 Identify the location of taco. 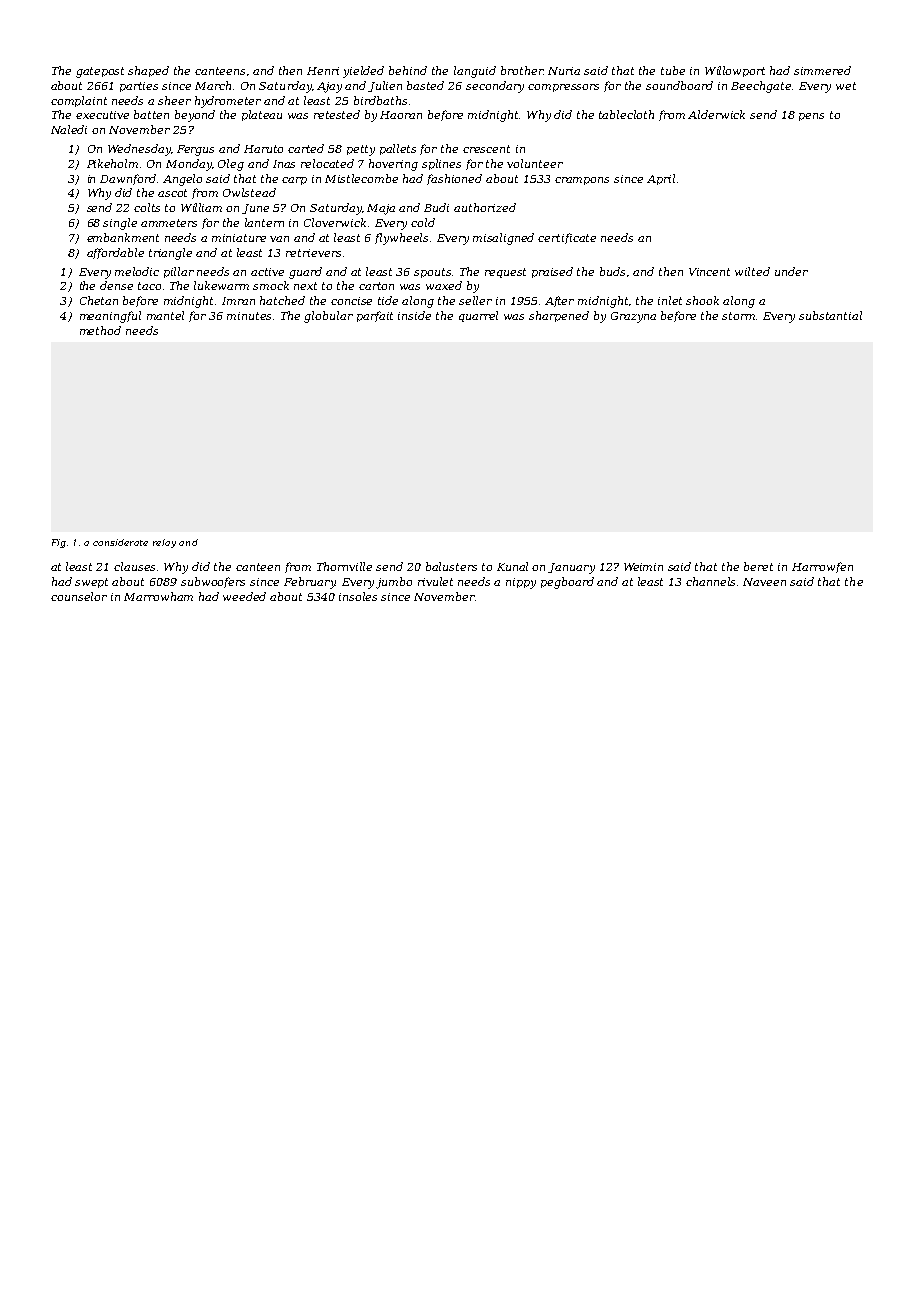
(149, 286).
